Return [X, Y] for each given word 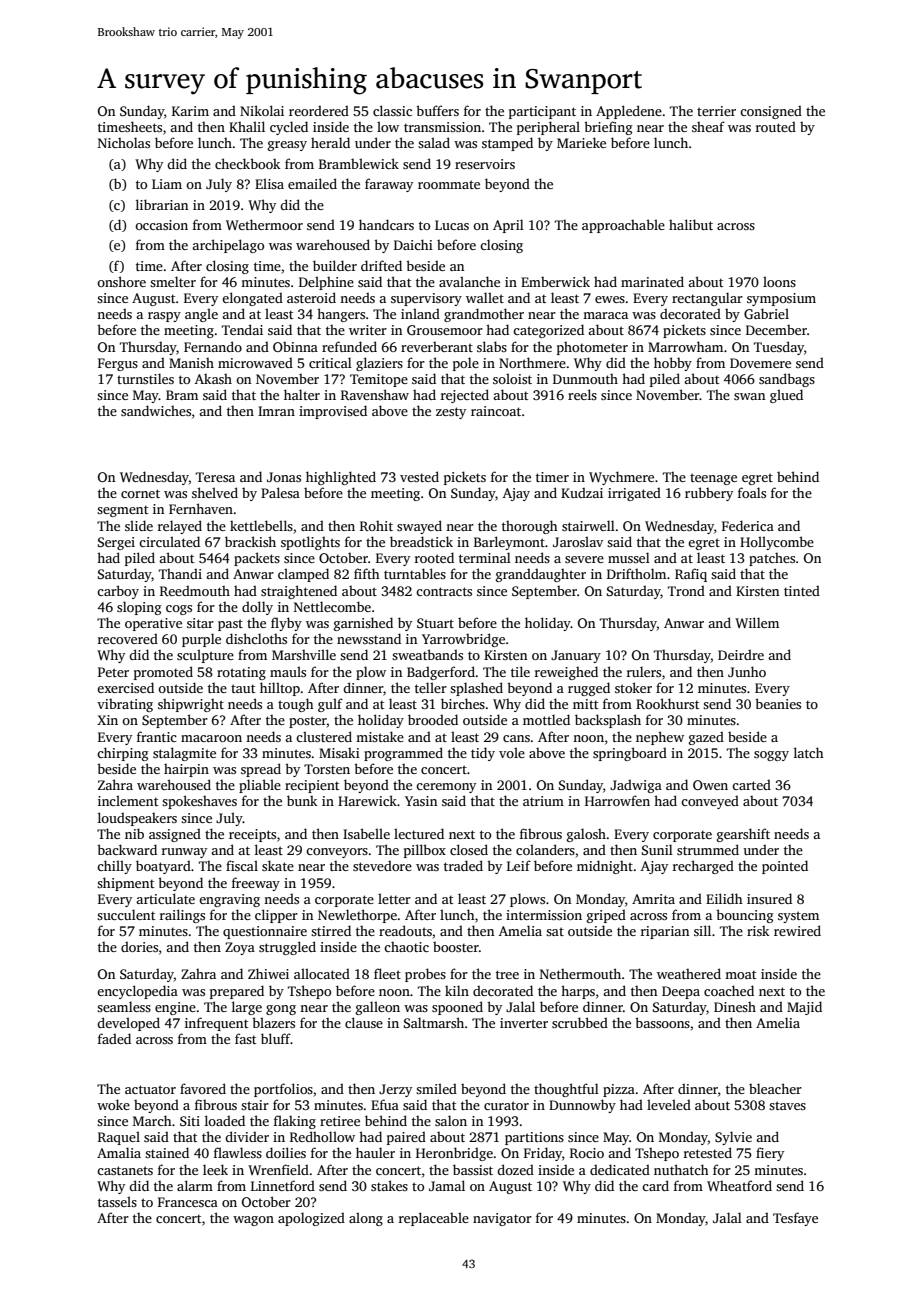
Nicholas [124, 142]
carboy [118, 592]
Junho [747, 671]
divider [247, 1136]
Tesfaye [795, 1219]
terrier [716, 111]
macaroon [211, 738]
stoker [633, 687]
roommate [449, 184]
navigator [502, 1219]
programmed [403, 754]
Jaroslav [578, 541]
